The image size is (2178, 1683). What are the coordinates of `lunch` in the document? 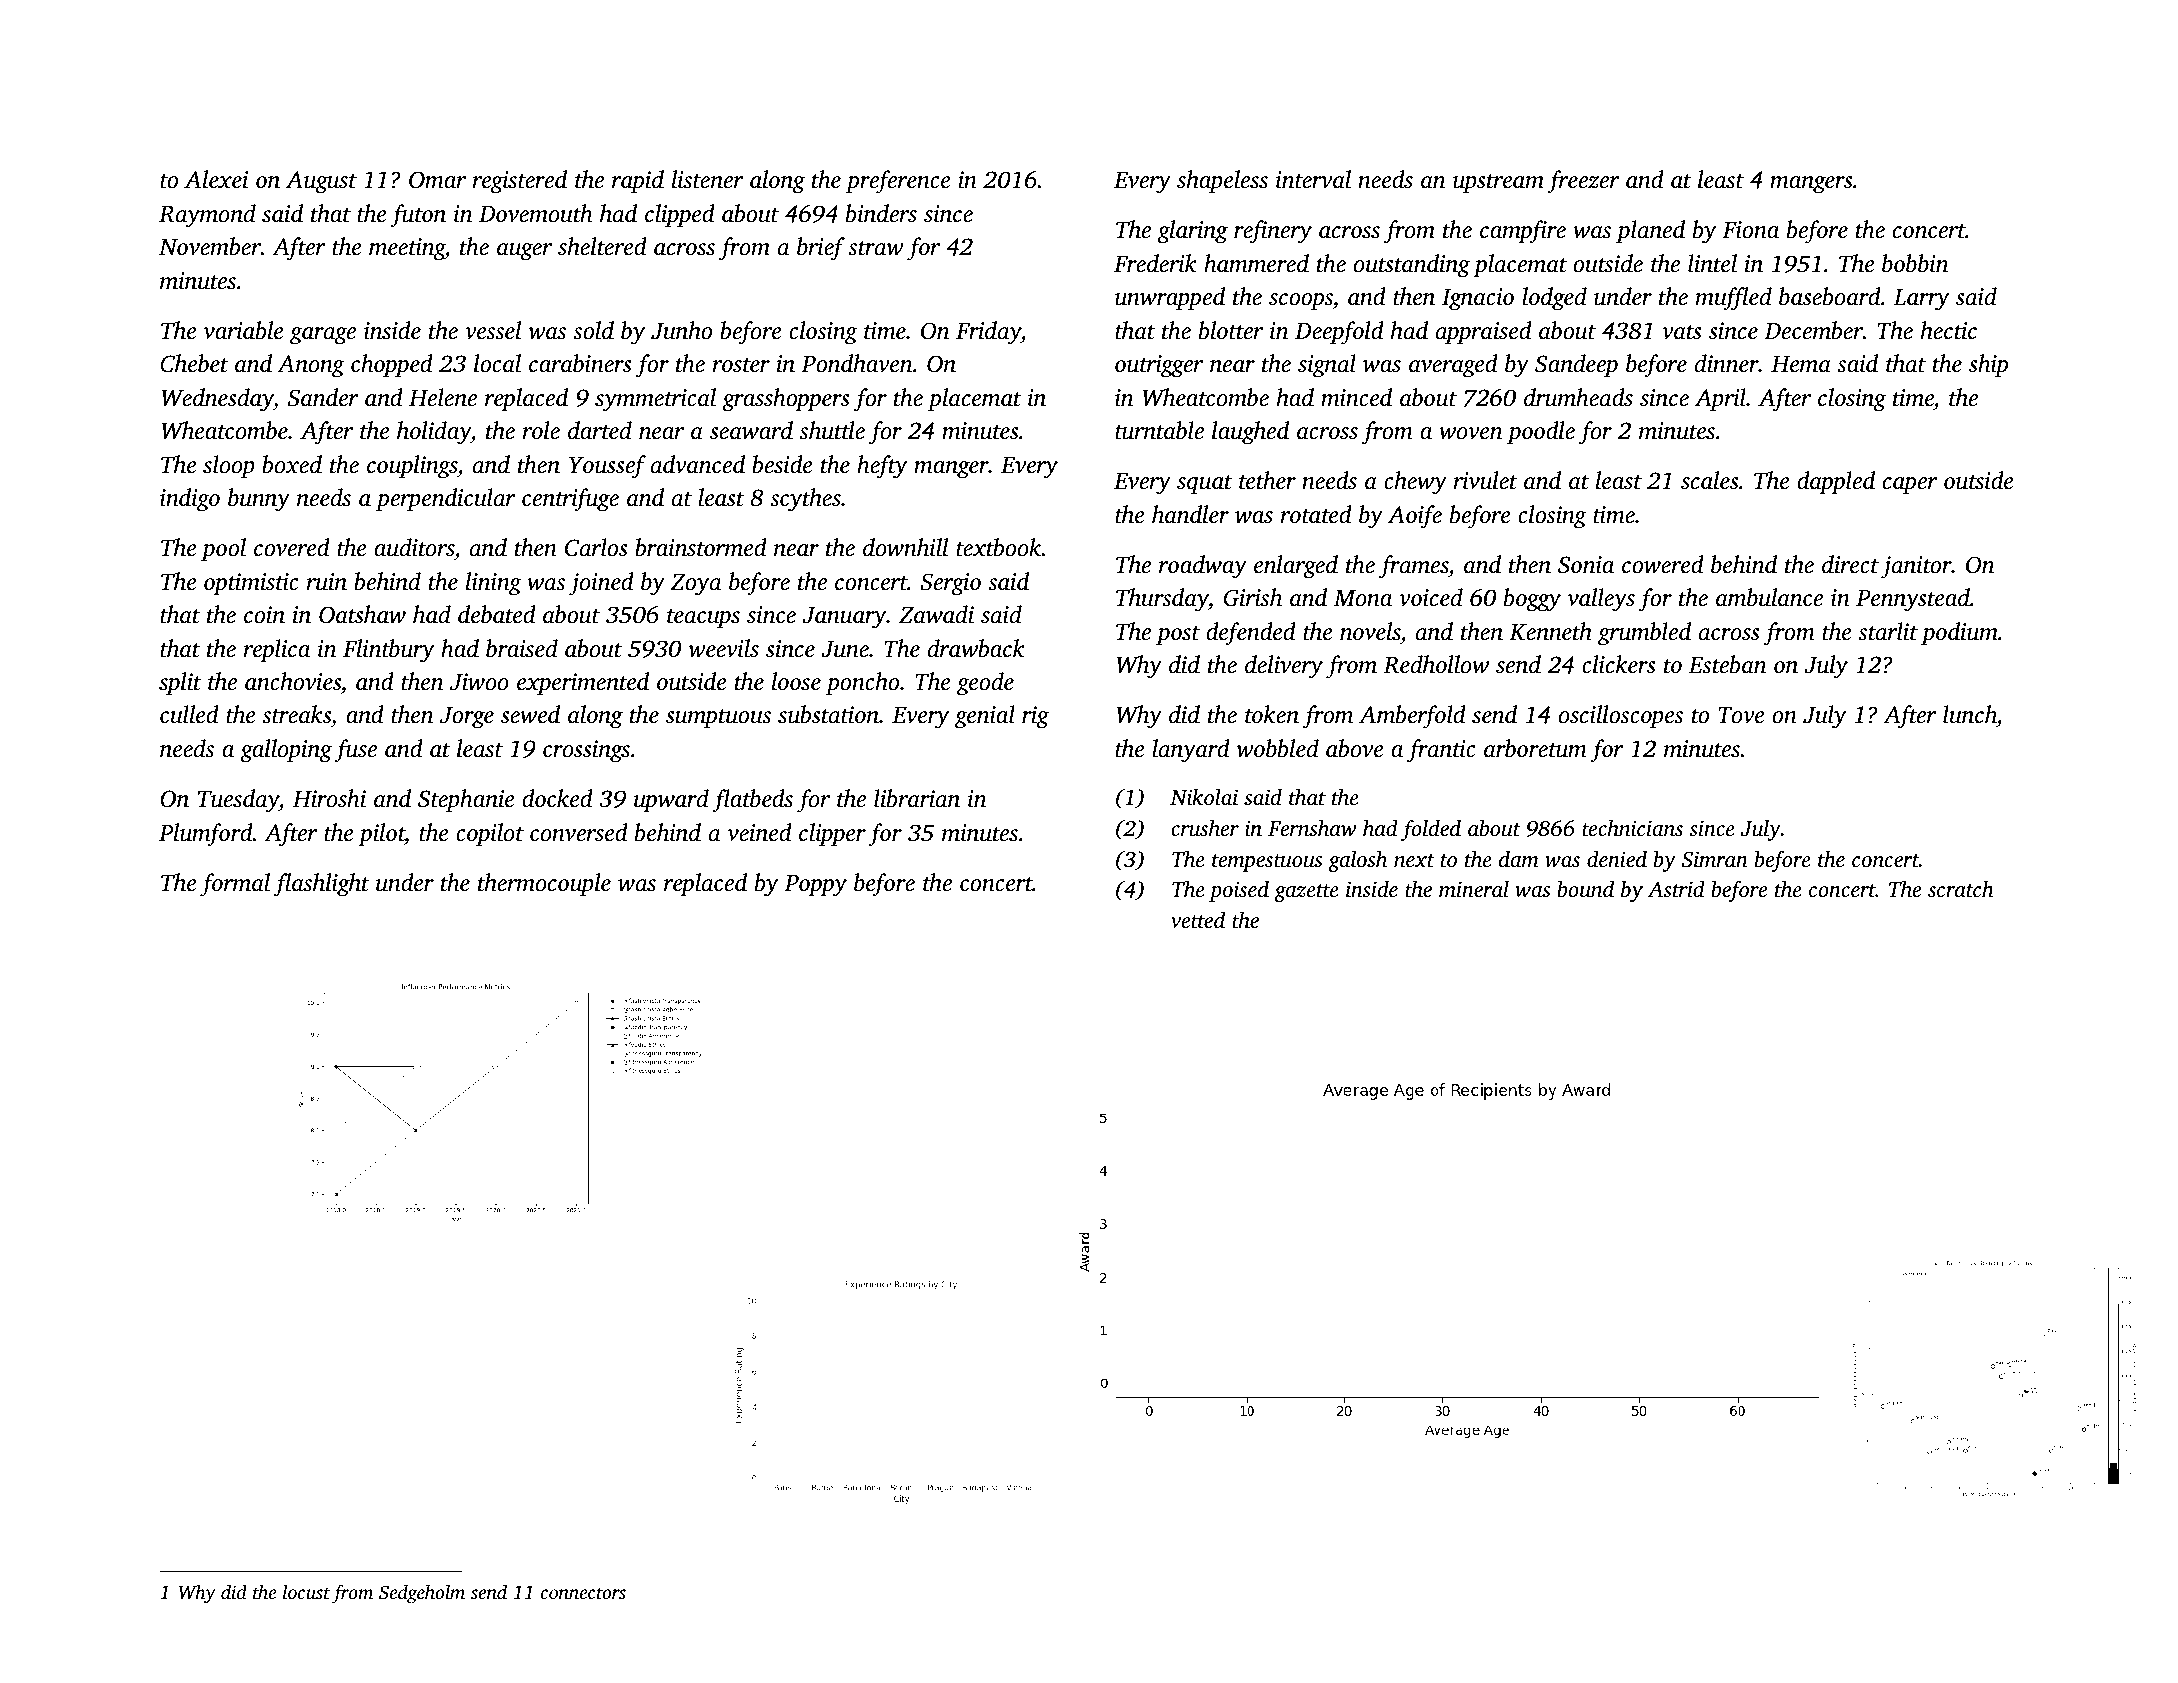 It's located at (1970, 716).
